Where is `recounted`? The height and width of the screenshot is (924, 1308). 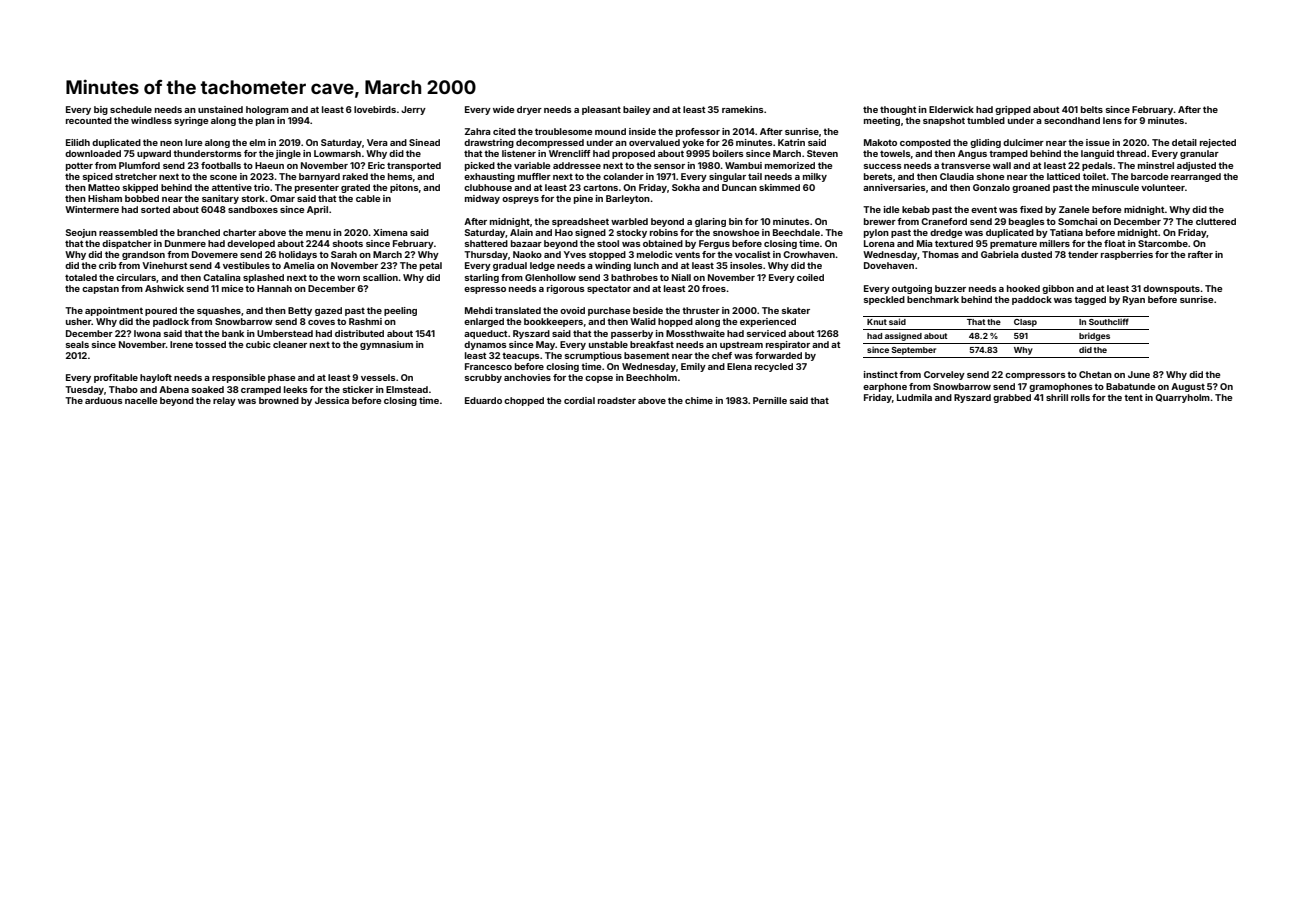
recounted is located at coordinates (89, 120).
